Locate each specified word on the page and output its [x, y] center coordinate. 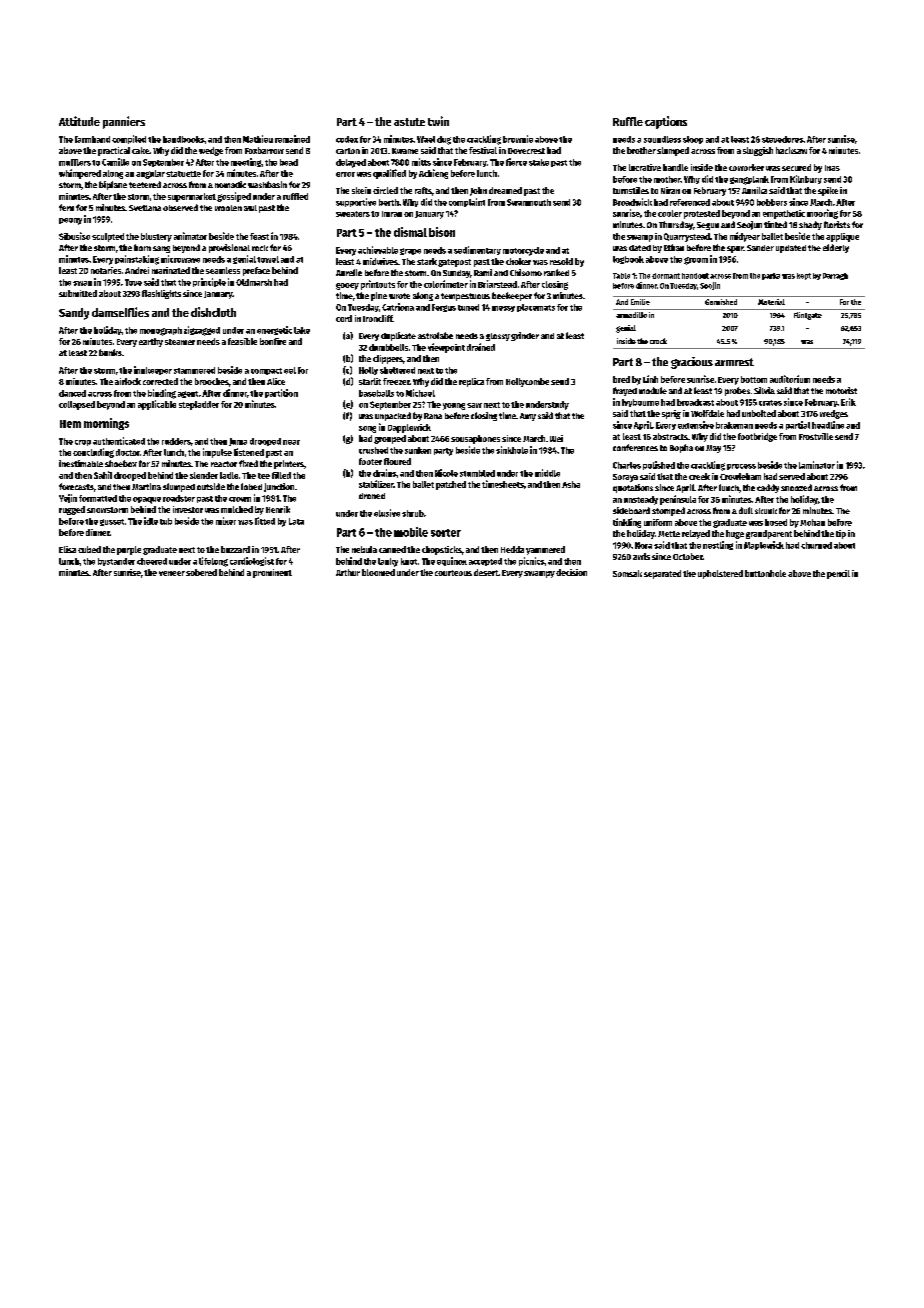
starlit [370, 381]
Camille [115, 162]
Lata [296, 521]
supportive [356, 202]
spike [828, 191]
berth [389, 202]
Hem [70, 424]
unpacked [393, 416]
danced [72, 393]
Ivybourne [640, 403]
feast [259, 236]
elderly [836, 248]
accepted [485, 562]
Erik [848, 402]
